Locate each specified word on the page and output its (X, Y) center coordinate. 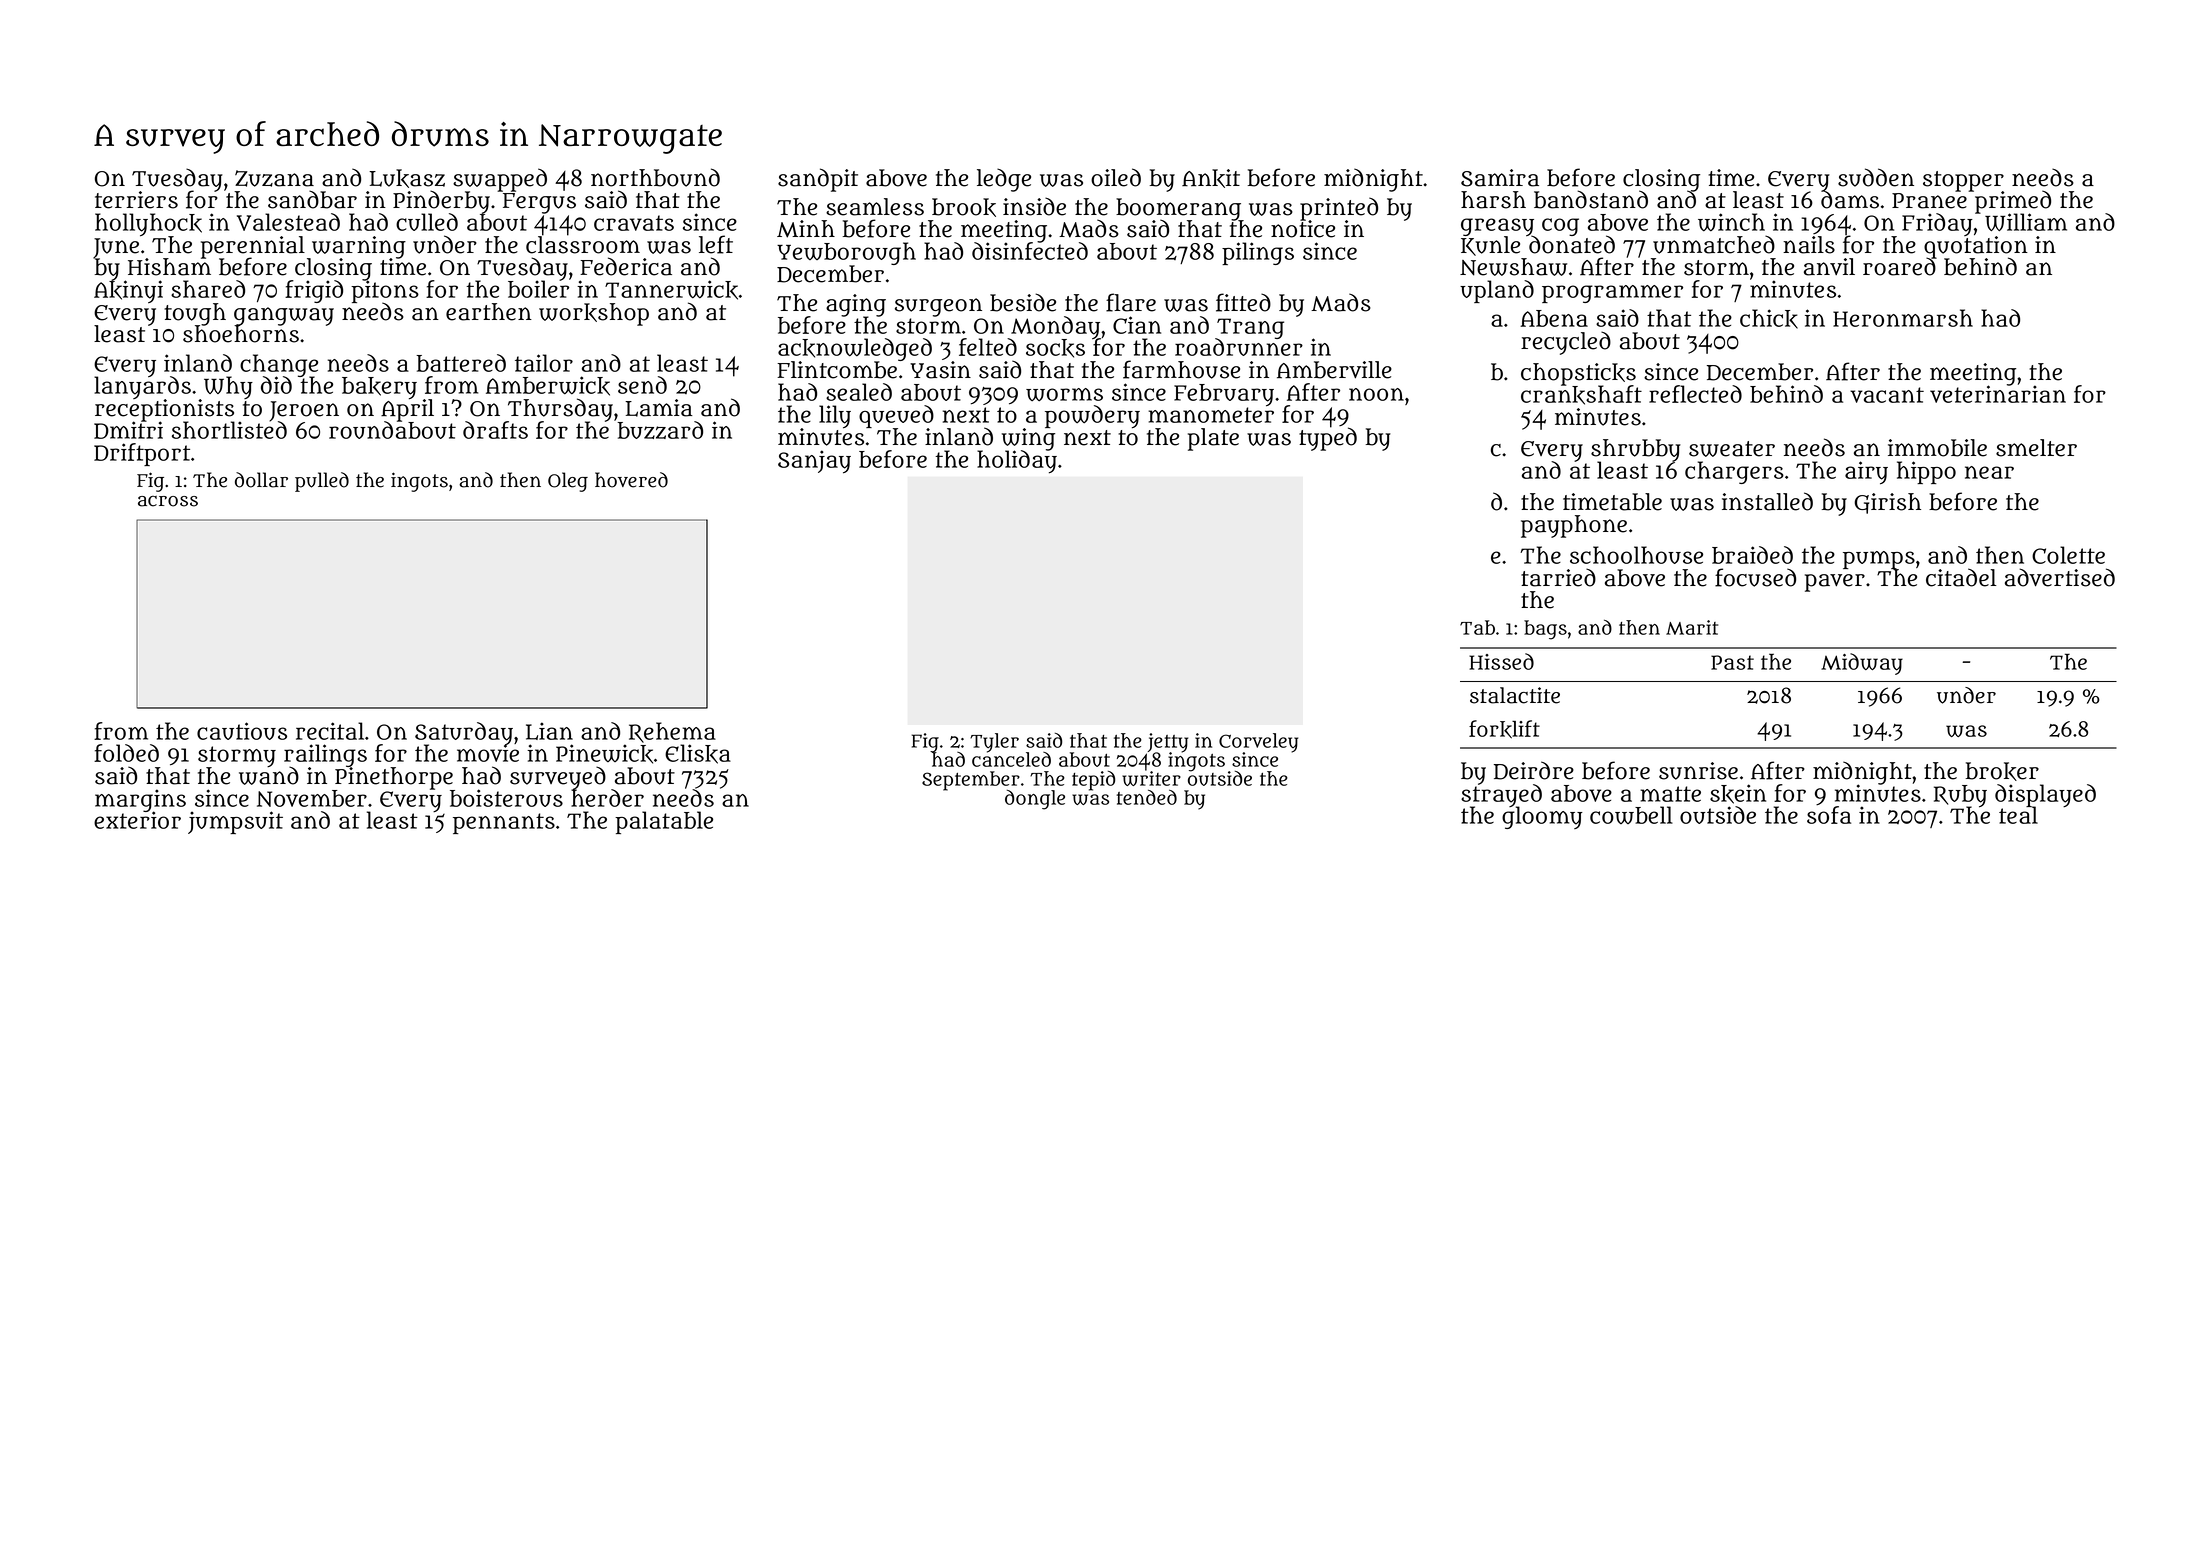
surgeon (938, 307)
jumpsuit (235, 822)
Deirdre (1534, 770)
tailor (544, 363)
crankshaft (1581, 395)
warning (359, 247)
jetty (1168, 742)
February (1224, 395)
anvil (1829, 267)
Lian (549, 731)
